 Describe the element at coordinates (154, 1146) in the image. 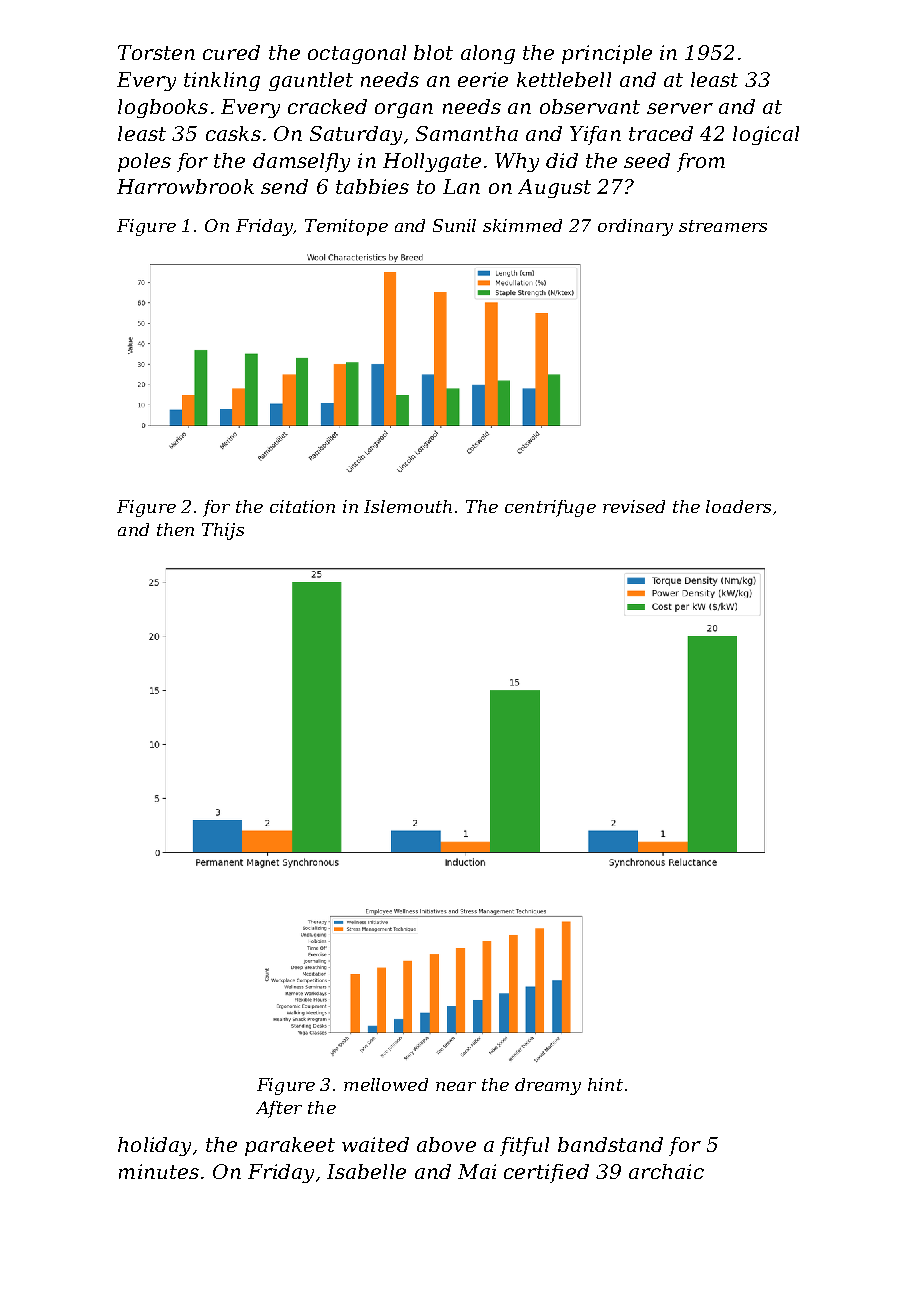

I see `holiday` at that location.
